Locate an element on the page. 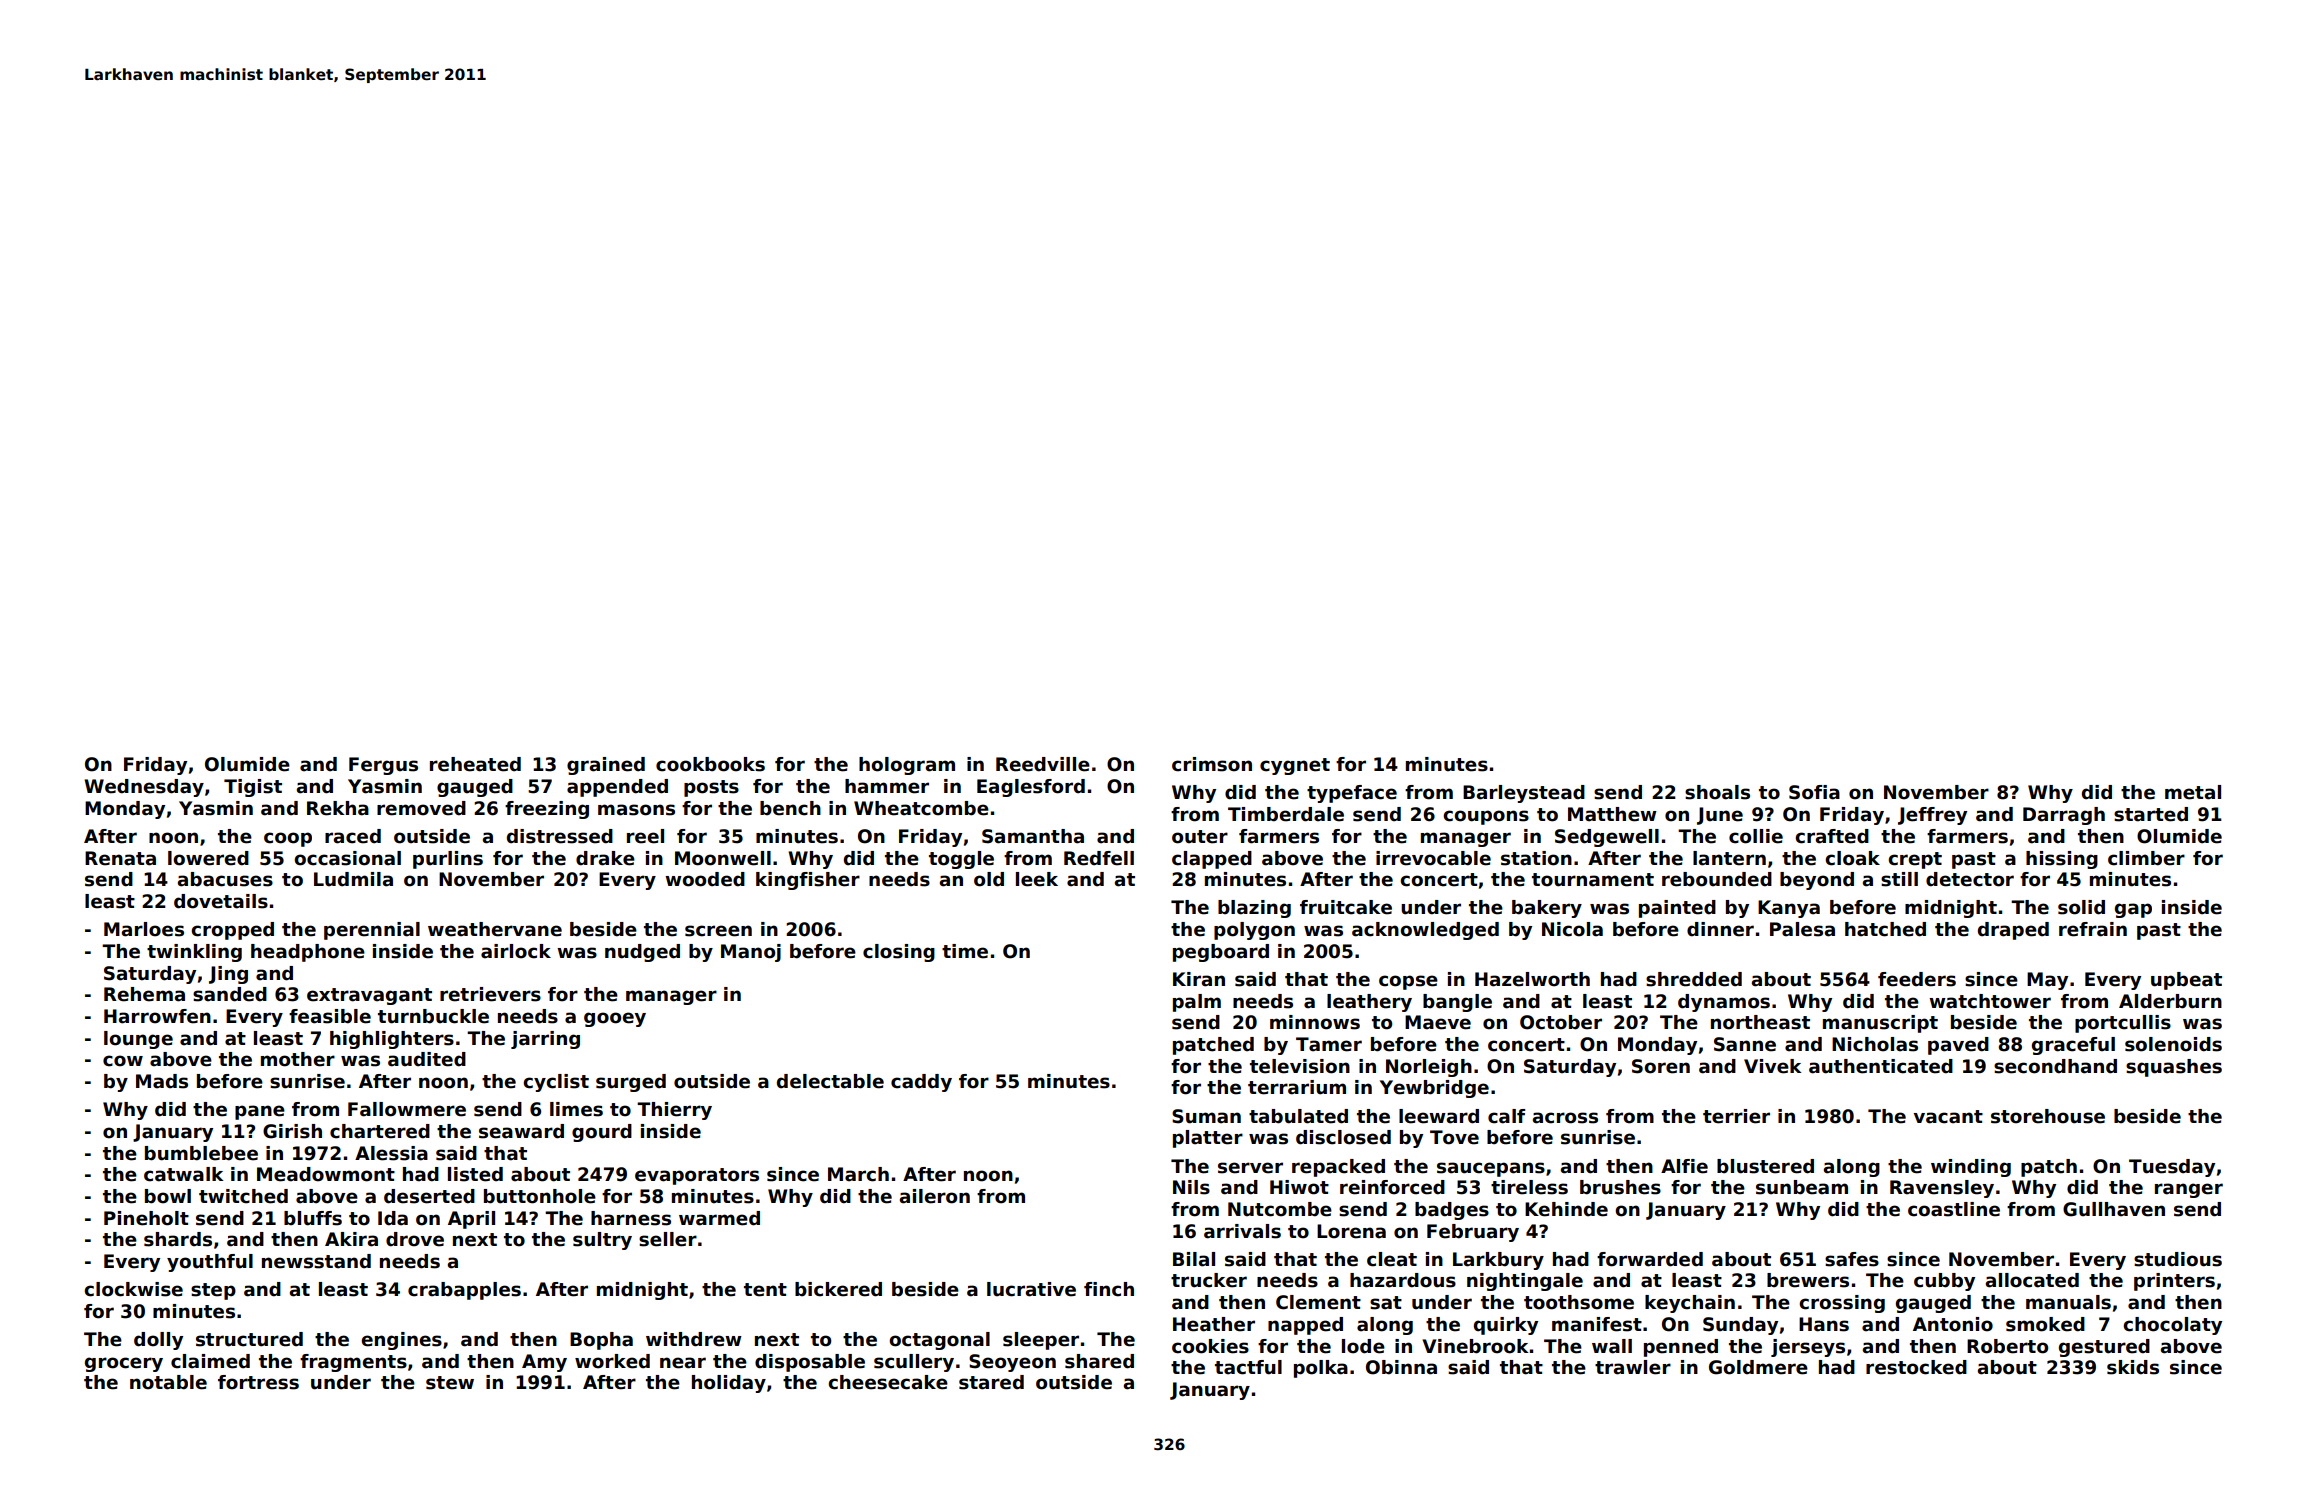 This page has width=2307, height=1493. Palesa is located at coordinates (1802, 929).
